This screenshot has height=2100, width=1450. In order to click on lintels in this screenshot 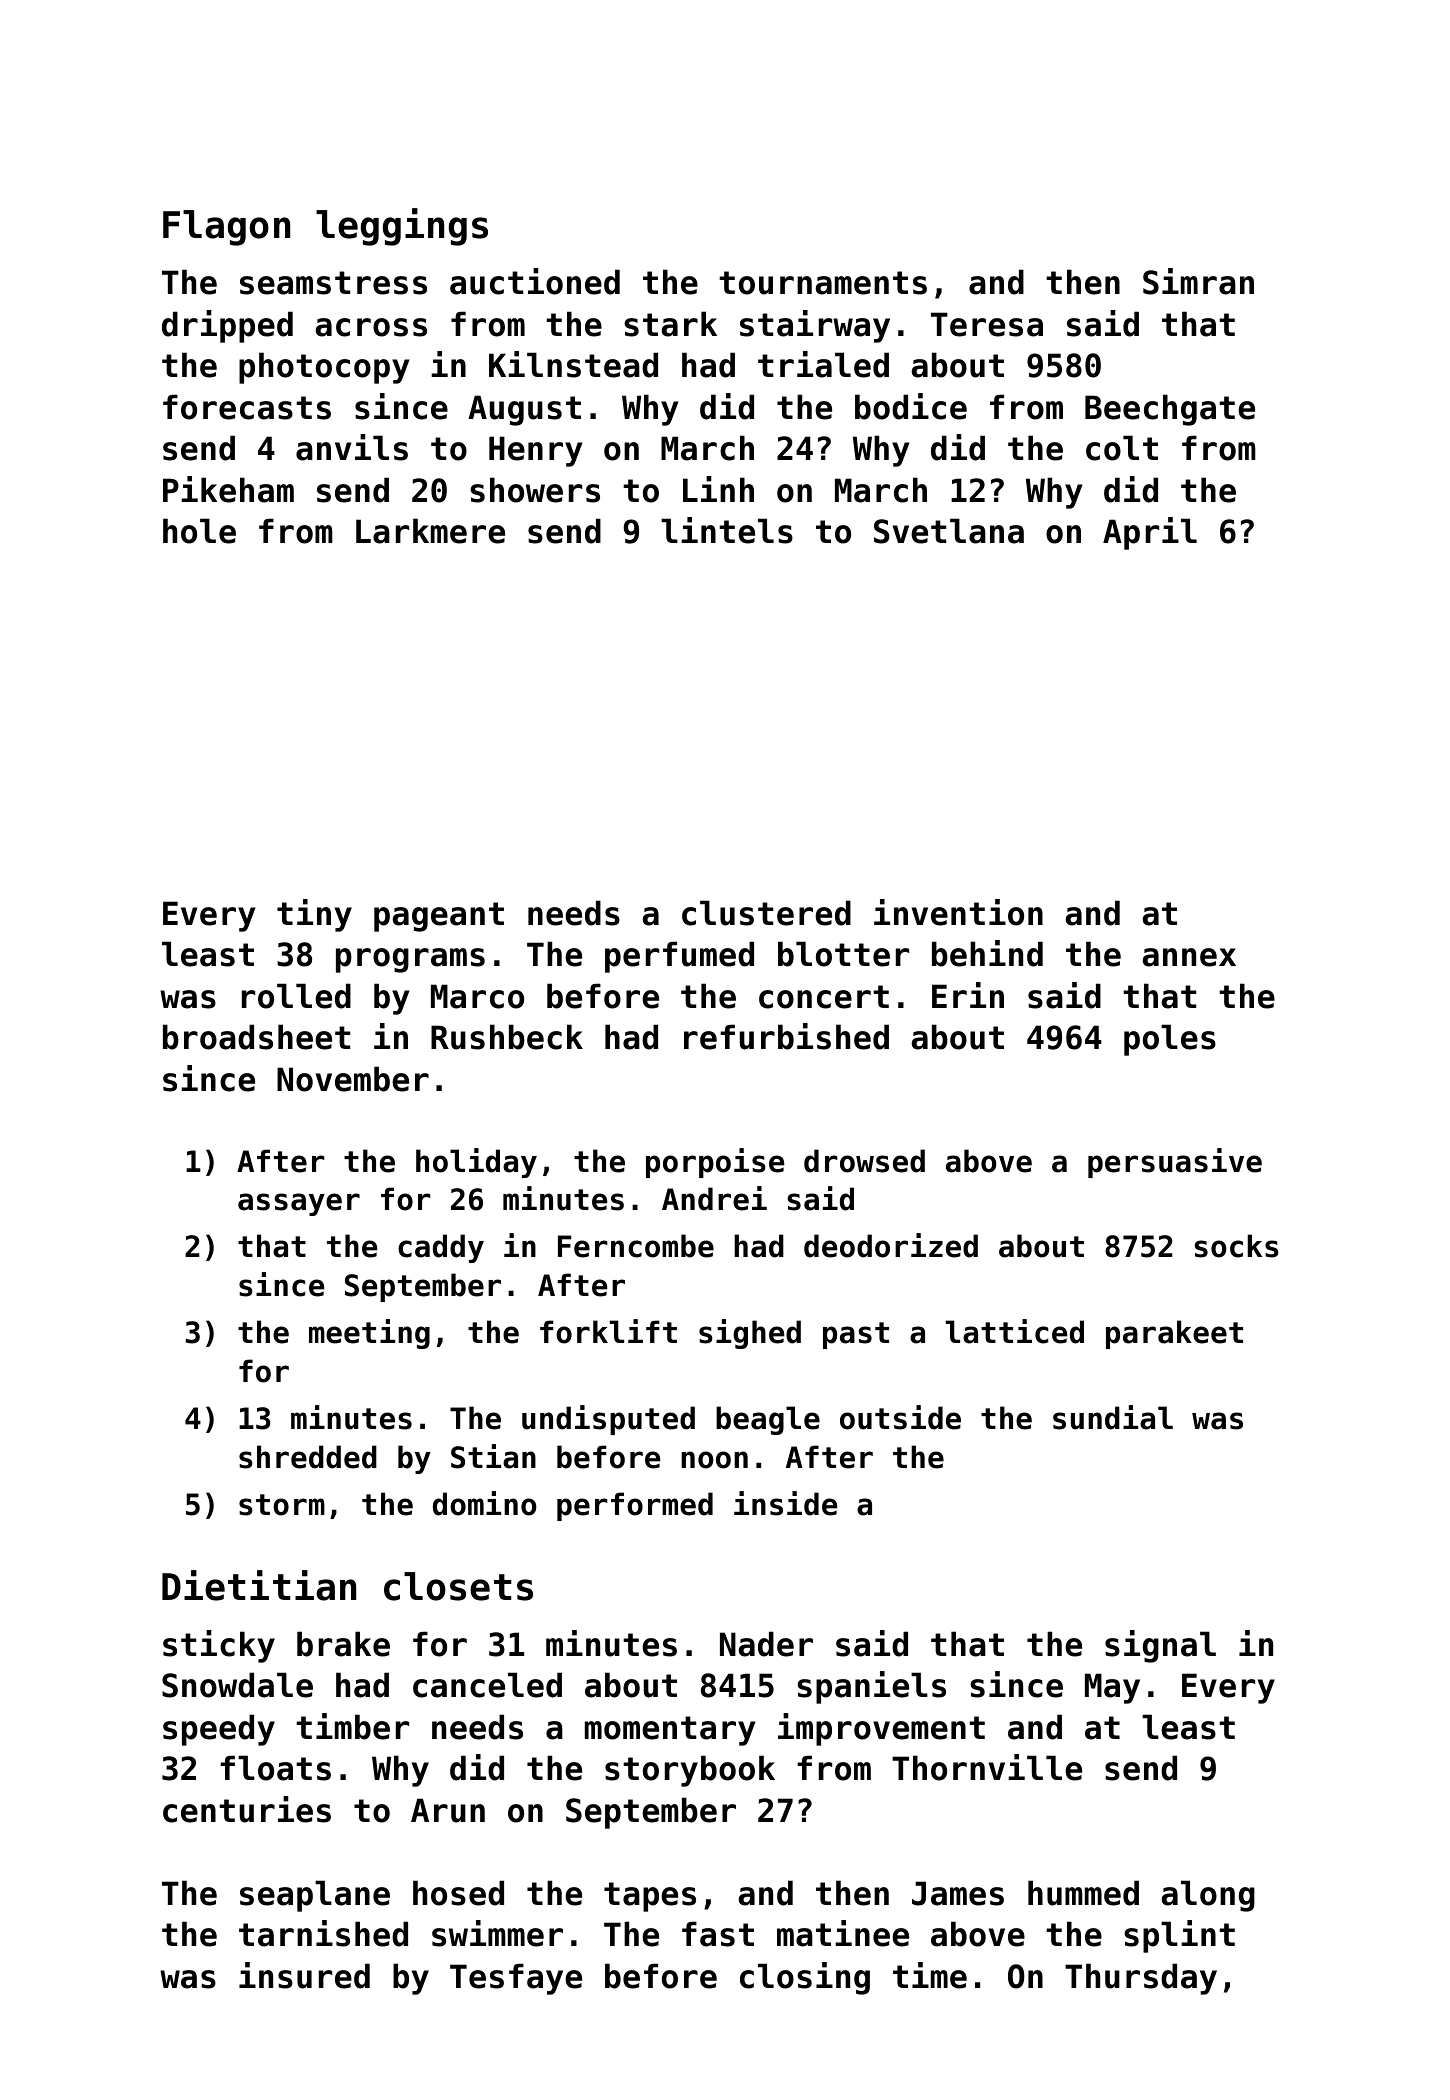, I will do `click(727, 530)`.
